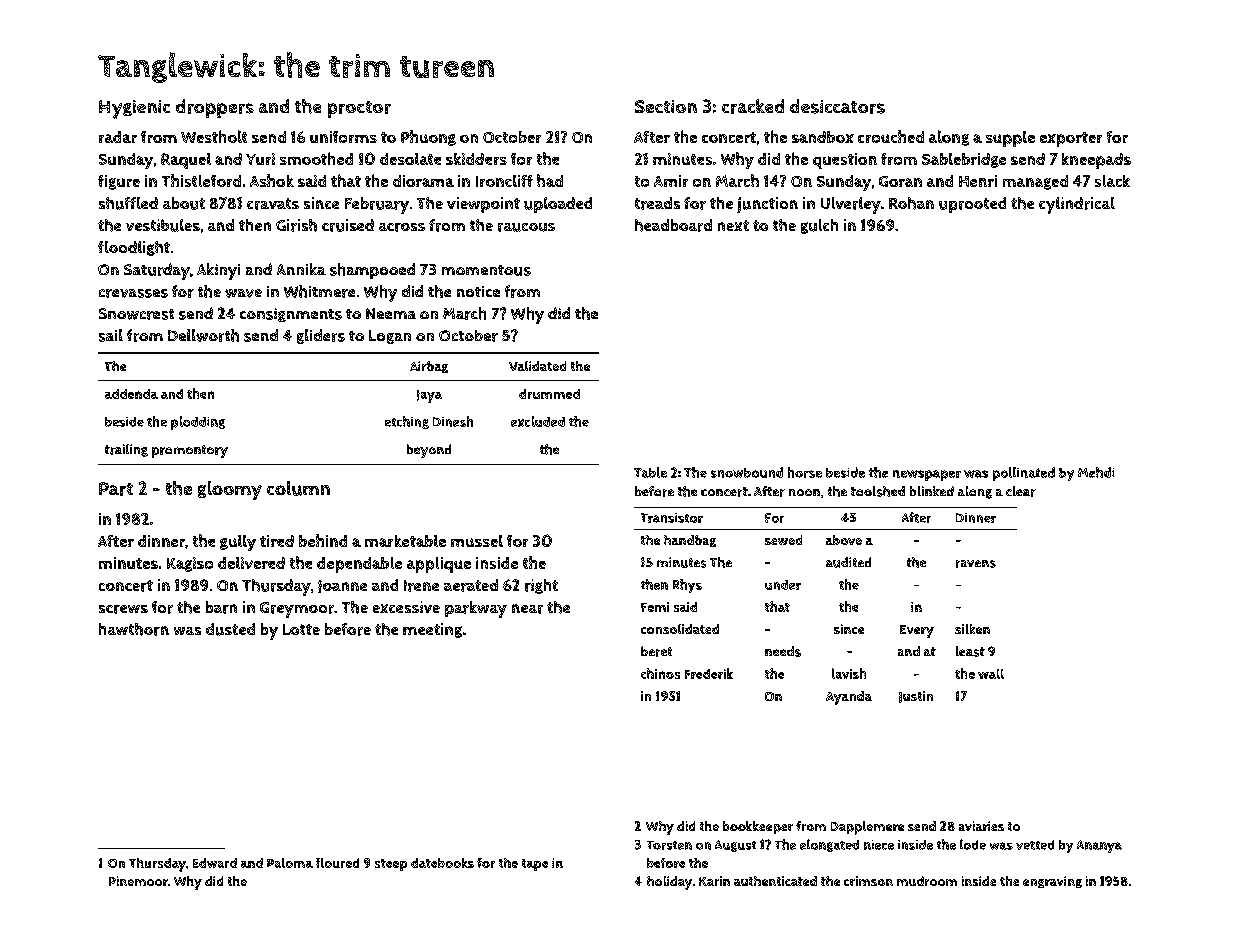 The width and height of the document is (1233, 952). Describe the element at coordinates (138, 881) in the document. I see `Pinemoor` at that location.
